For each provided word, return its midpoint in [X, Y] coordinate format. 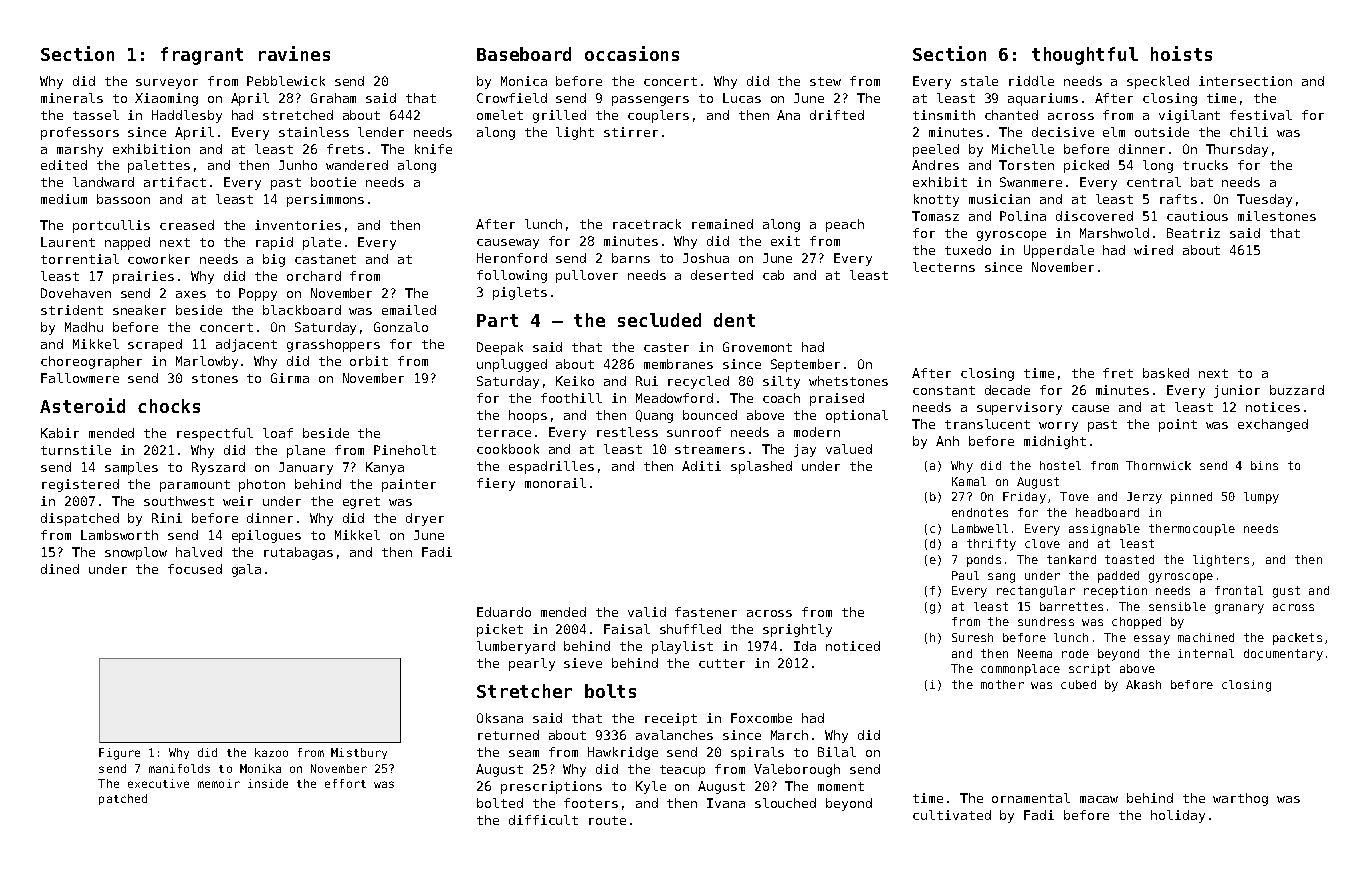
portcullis [111, 226]
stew [825, 81]
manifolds [179, 768]
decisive [1063, 132]
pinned [1191, 498]
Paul [965, 575]
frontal [1239, 590]
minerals [72, 98]
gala [246, 570]
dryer [425, 519]
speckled [1158, 82]
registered [80, 485]
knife [433, 149]
